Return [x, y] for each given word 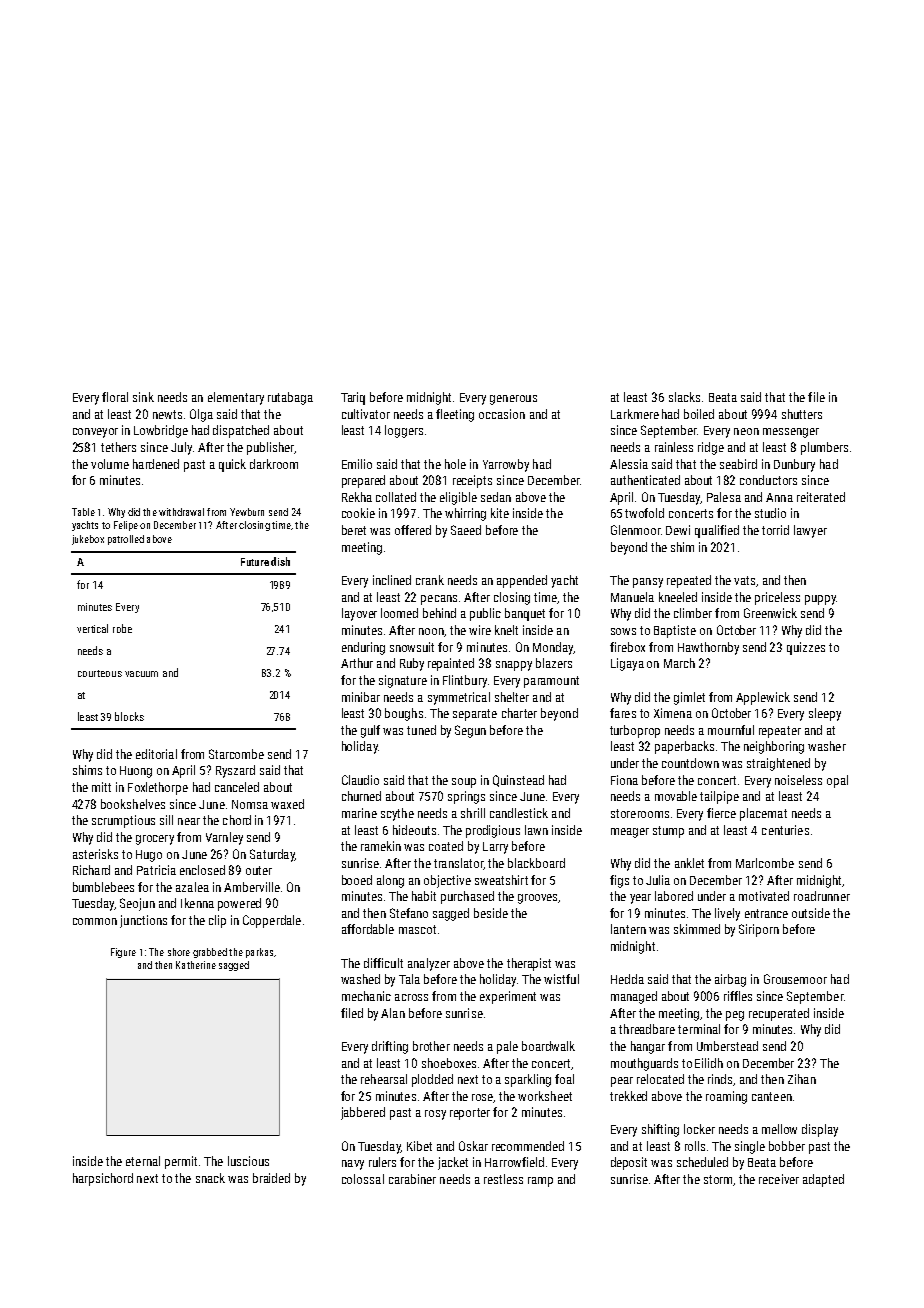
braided [271, 1178]
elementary [236, 398]
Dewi [678, 530]
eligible [458, 498]
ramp [540, 1182]
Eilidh [709, 1063]
